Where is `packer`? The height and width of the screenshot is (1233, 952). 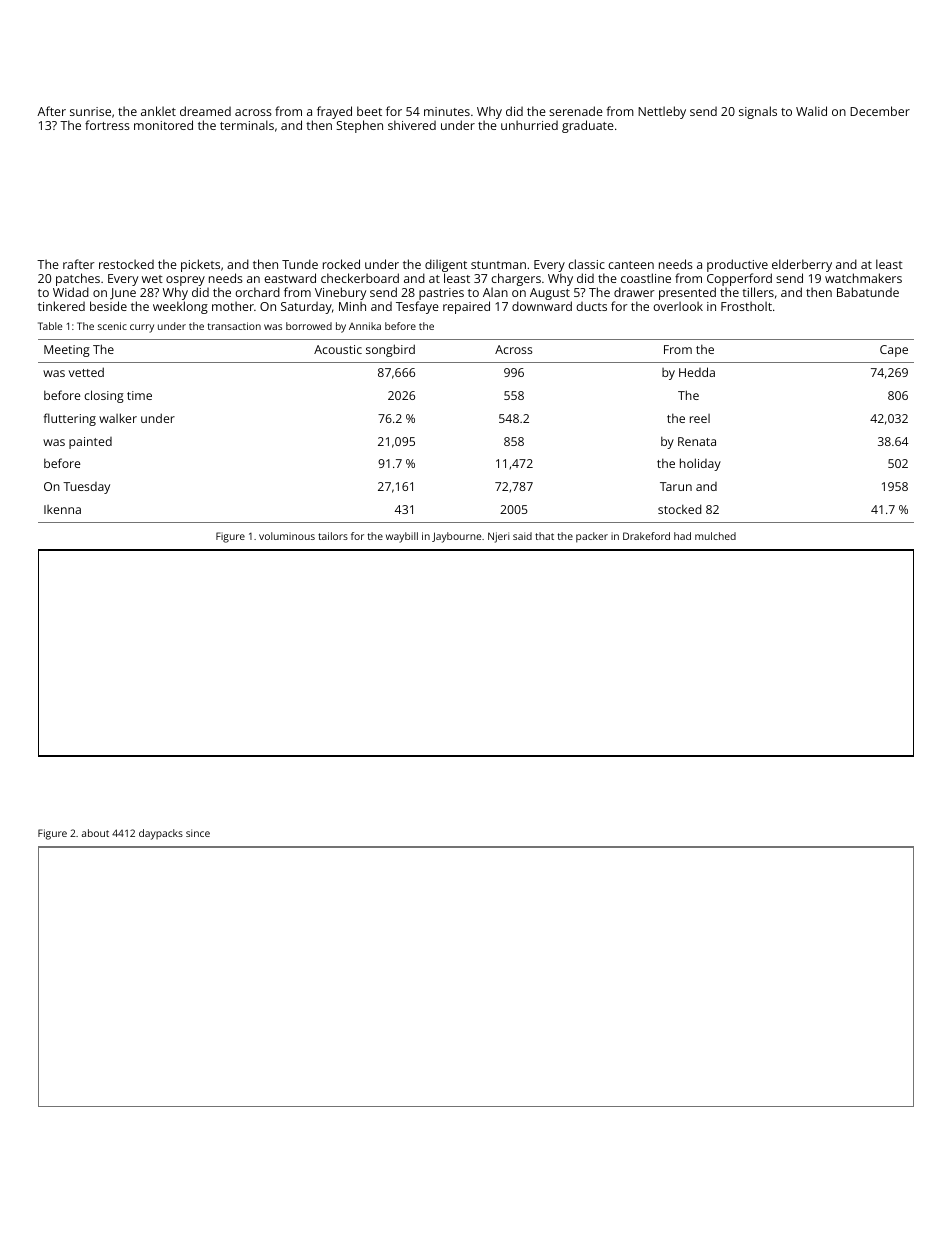
packer is located at coordinates (592, 537).
